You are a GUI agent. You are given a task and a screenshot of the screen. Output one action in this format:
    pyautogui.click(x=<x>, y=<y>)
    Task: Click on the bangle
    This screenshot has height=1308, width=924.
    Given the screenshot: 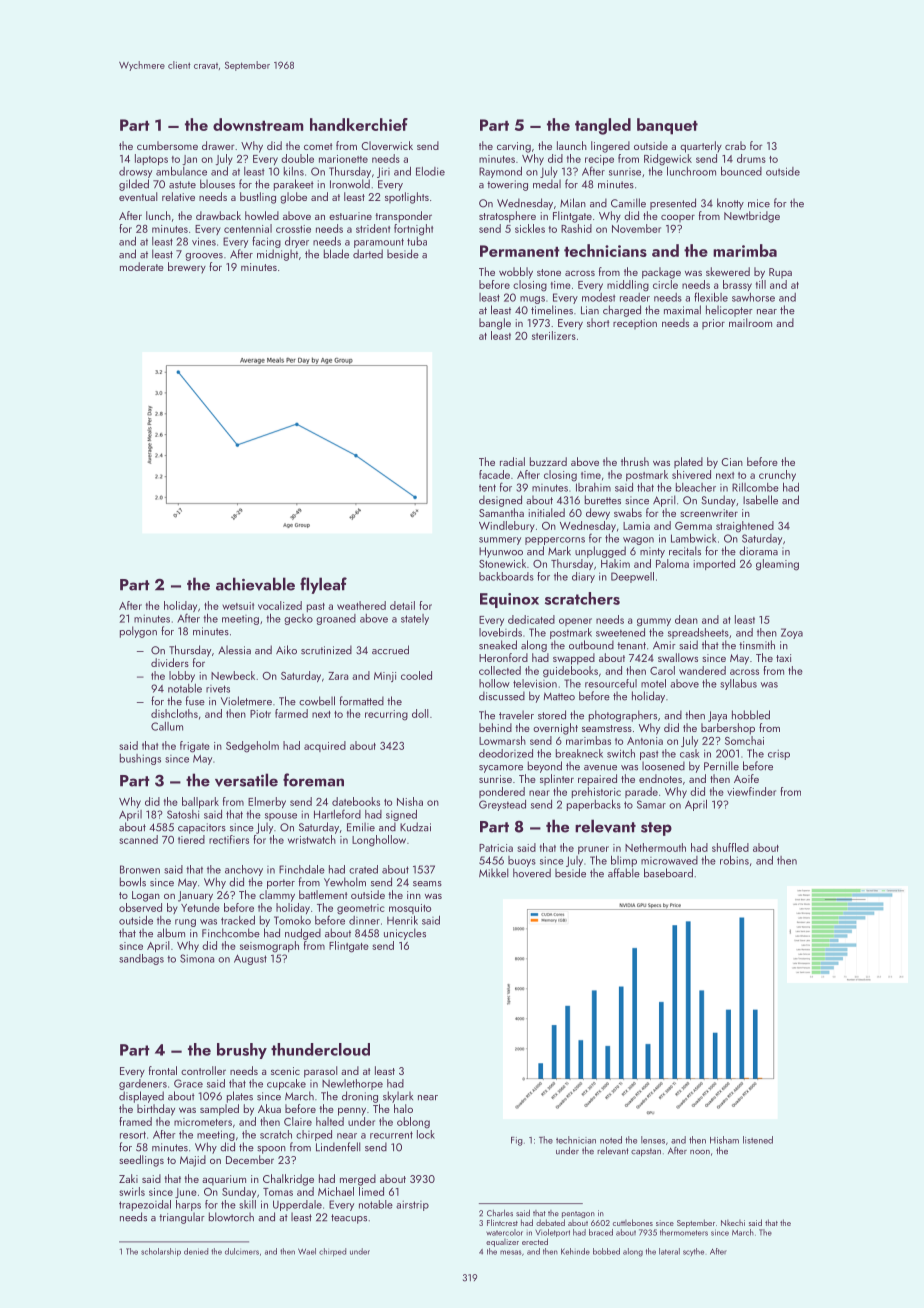 What is the action you would take?
    pyautogui.click(x=495, y=324)
